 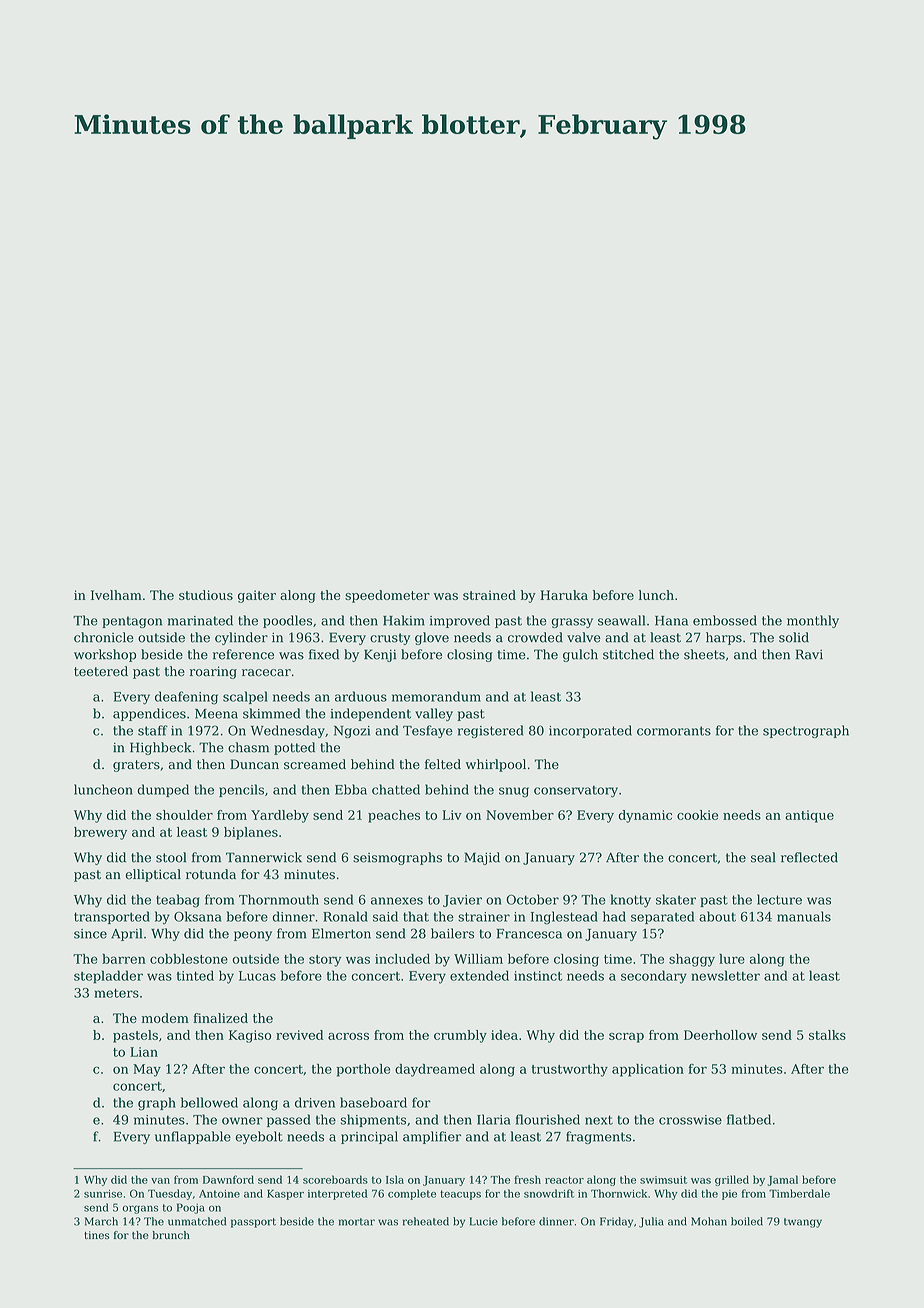 What do you see at coordinates (193, 1137) in the document?
I see `unflappable` at bounding box center [193, 1137].
